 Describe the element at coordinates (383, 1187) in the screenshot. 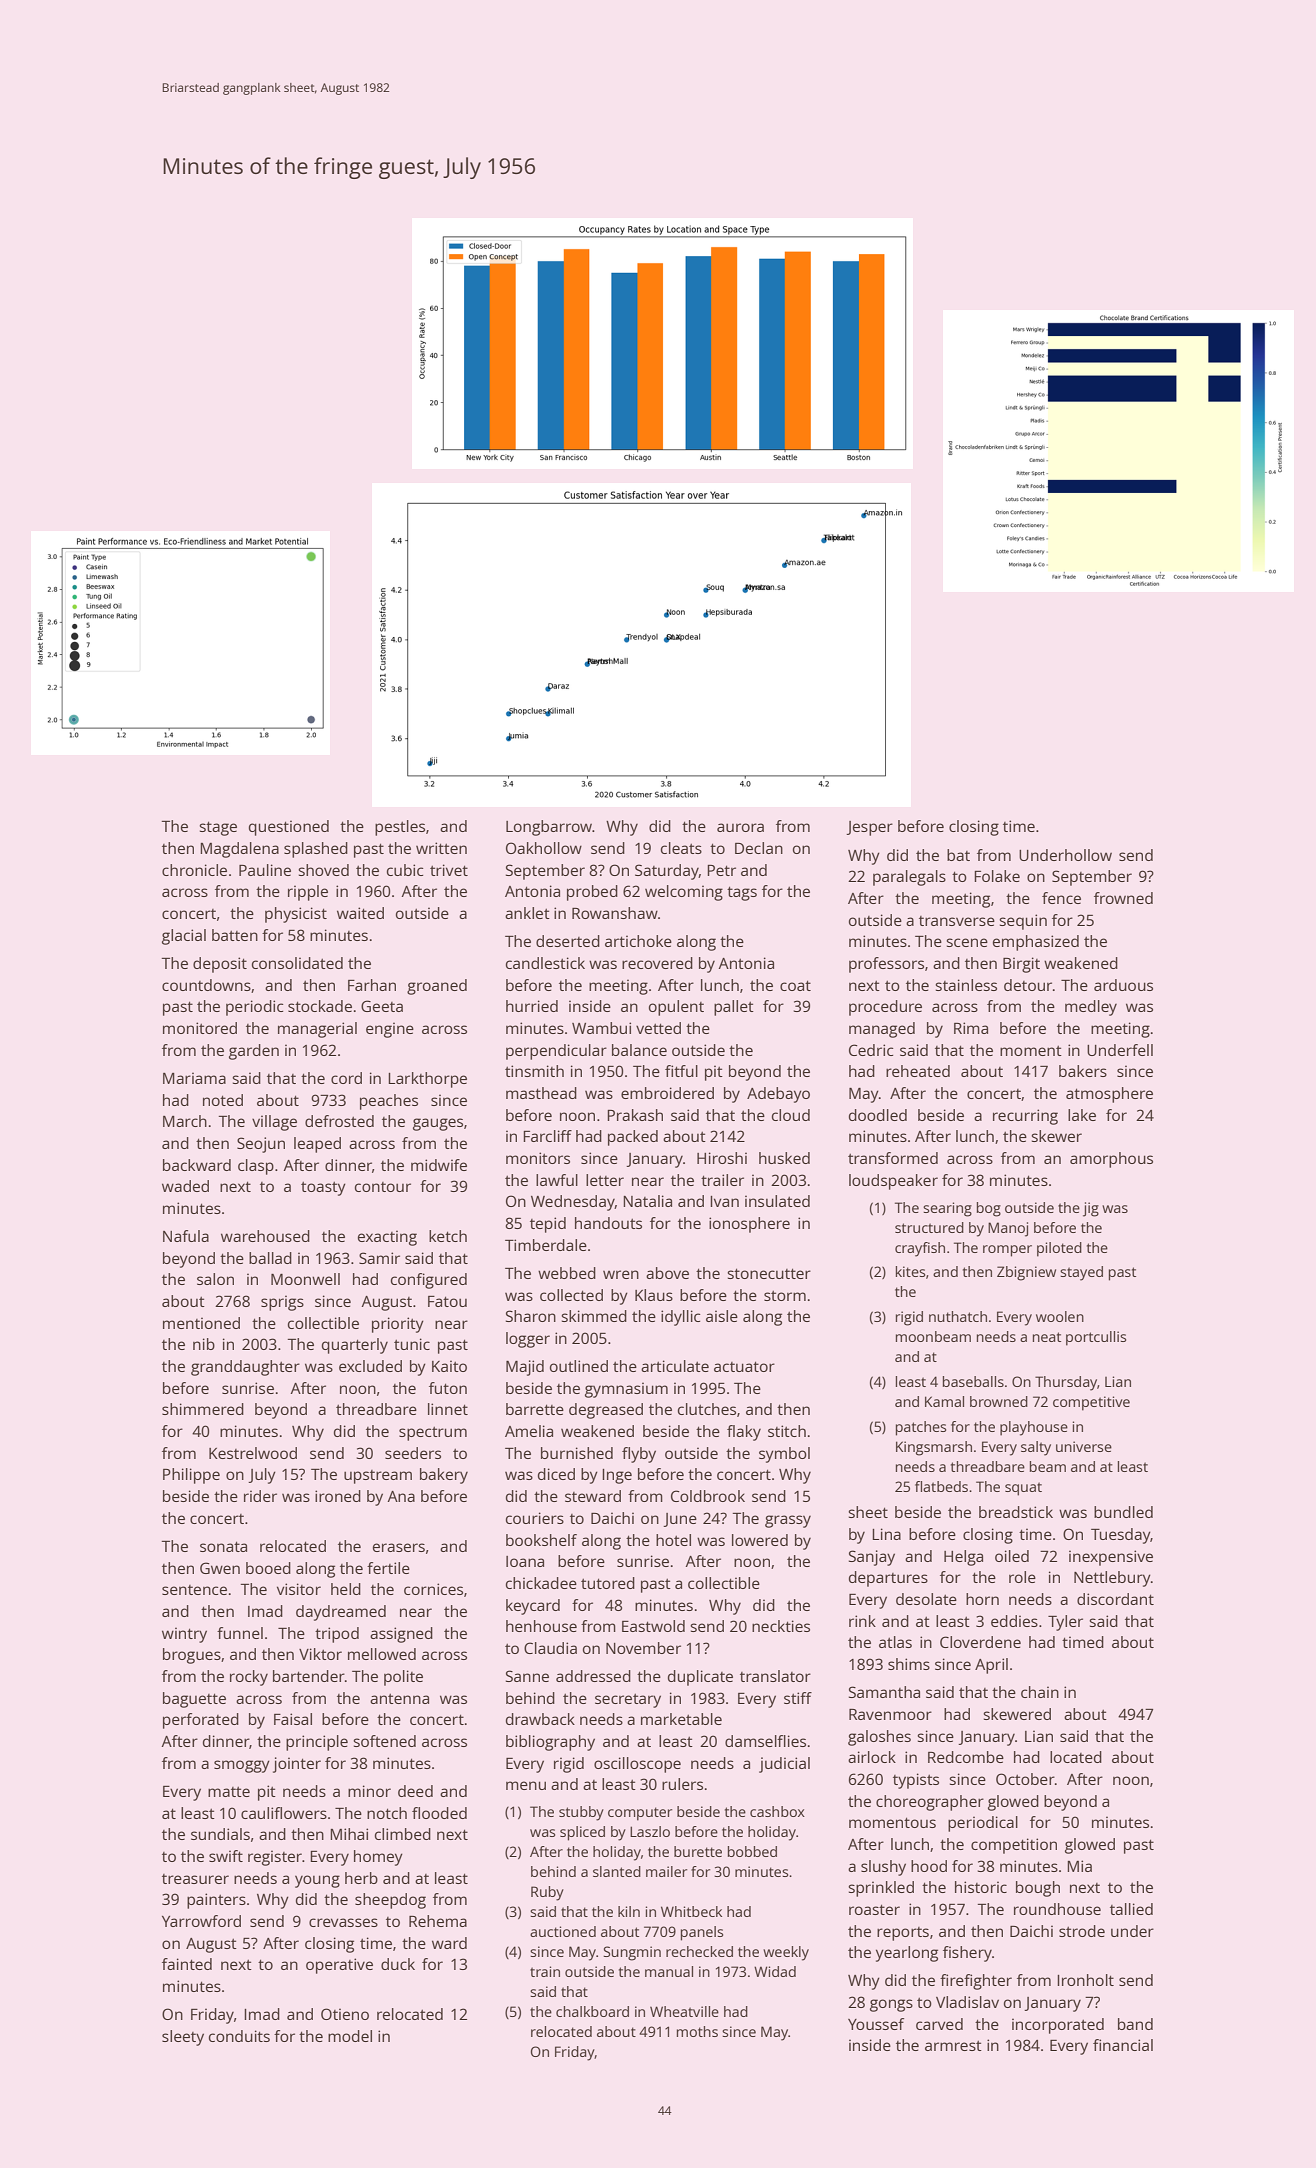

I see `contour` at that location.
